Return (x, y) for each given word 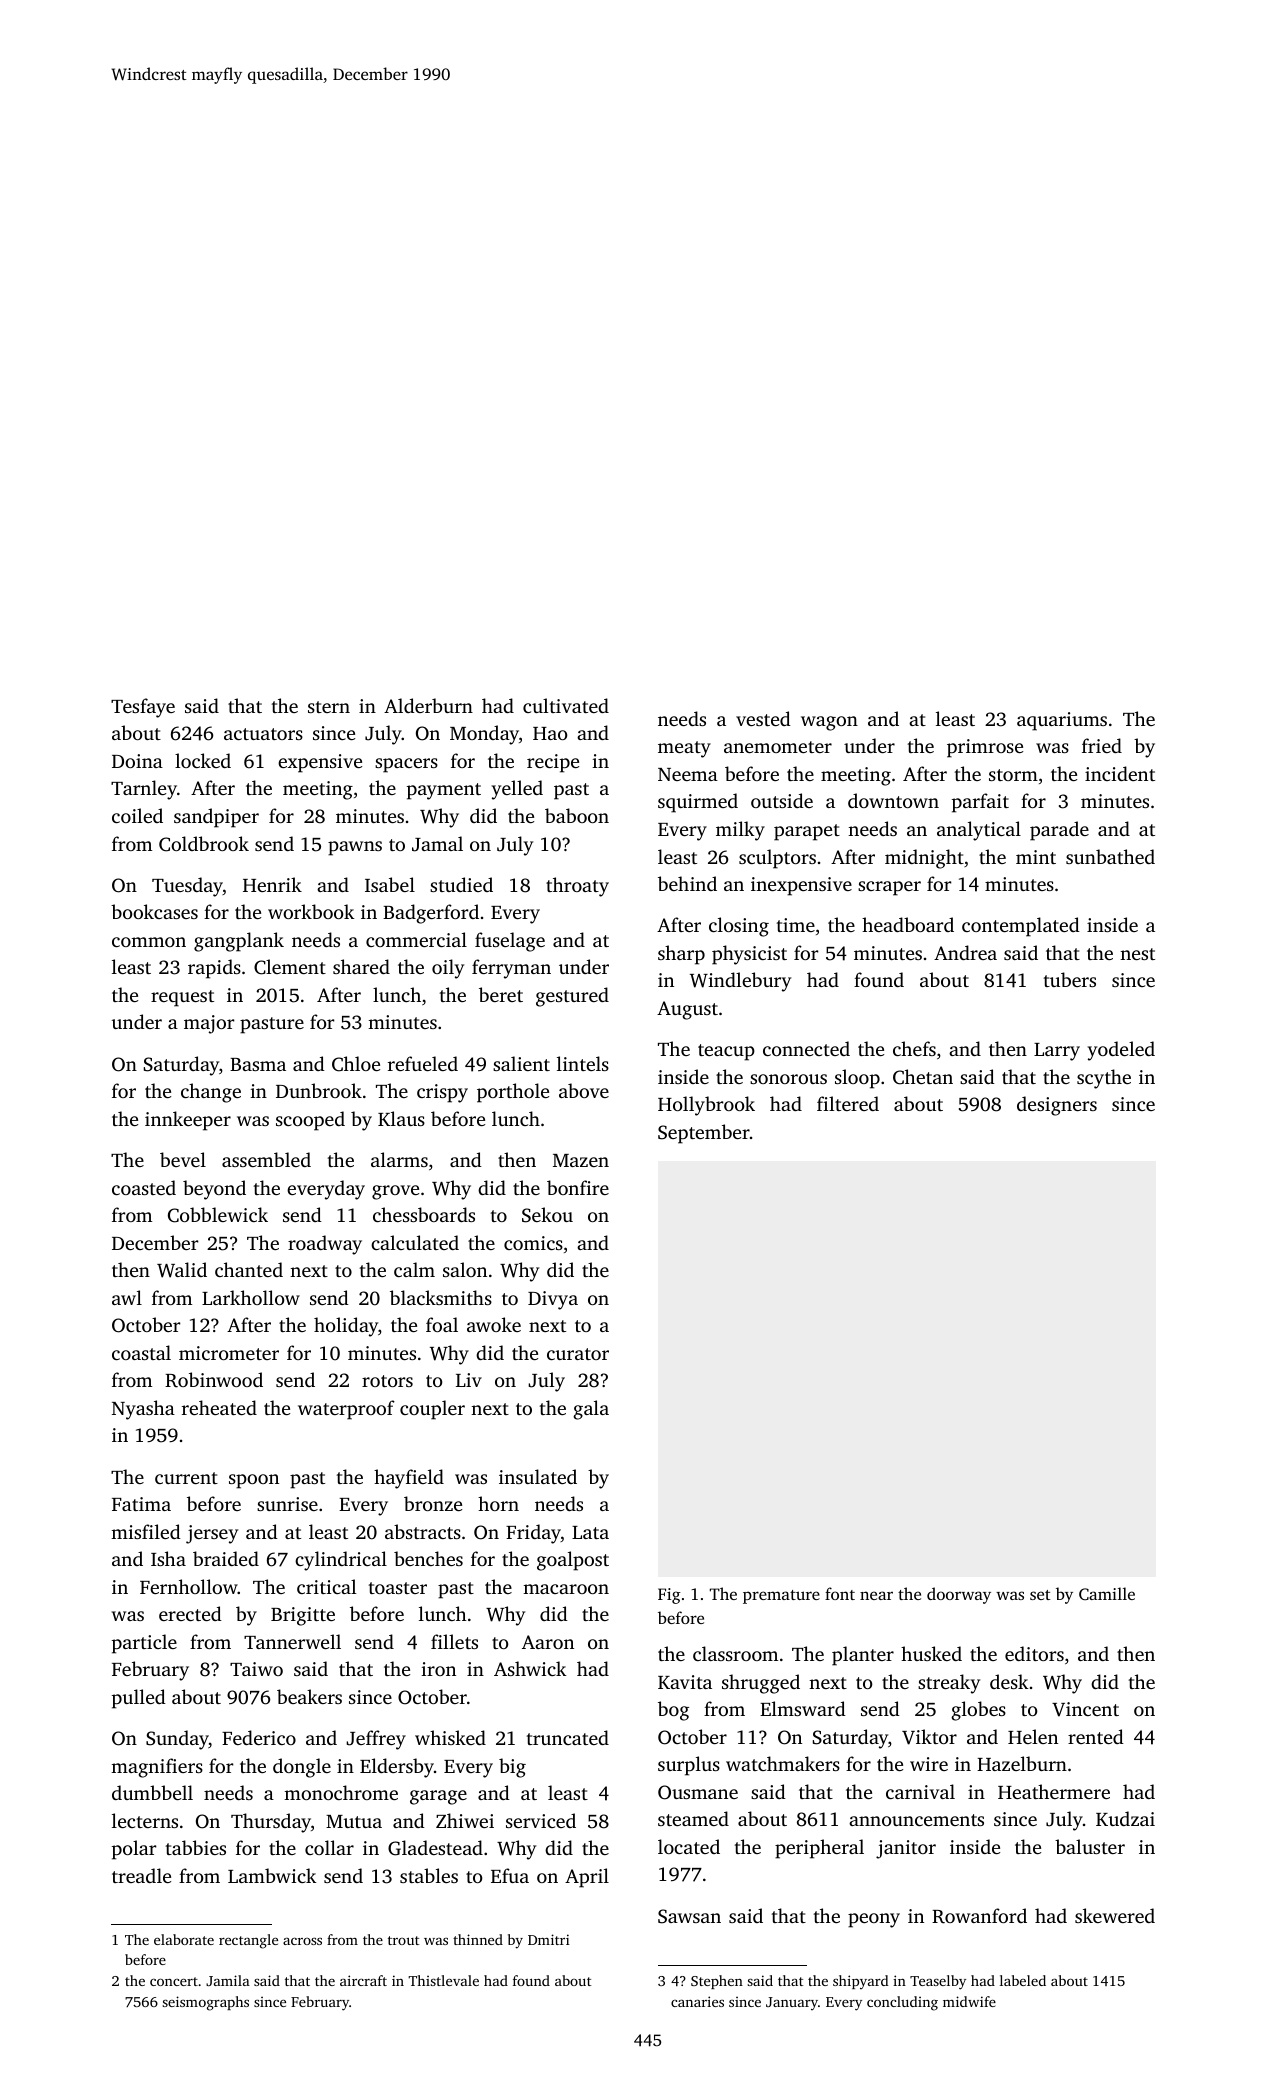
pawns (355, 848)
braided (226, 1558)
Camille (1107, 1593)
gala (591, 1410)
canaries (697, 2001)
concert (174, 1981)
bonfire (578, 1187)
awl (127, 1297)
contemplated (1021, 927)
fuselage (510, 942)
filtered (848, 1103)
